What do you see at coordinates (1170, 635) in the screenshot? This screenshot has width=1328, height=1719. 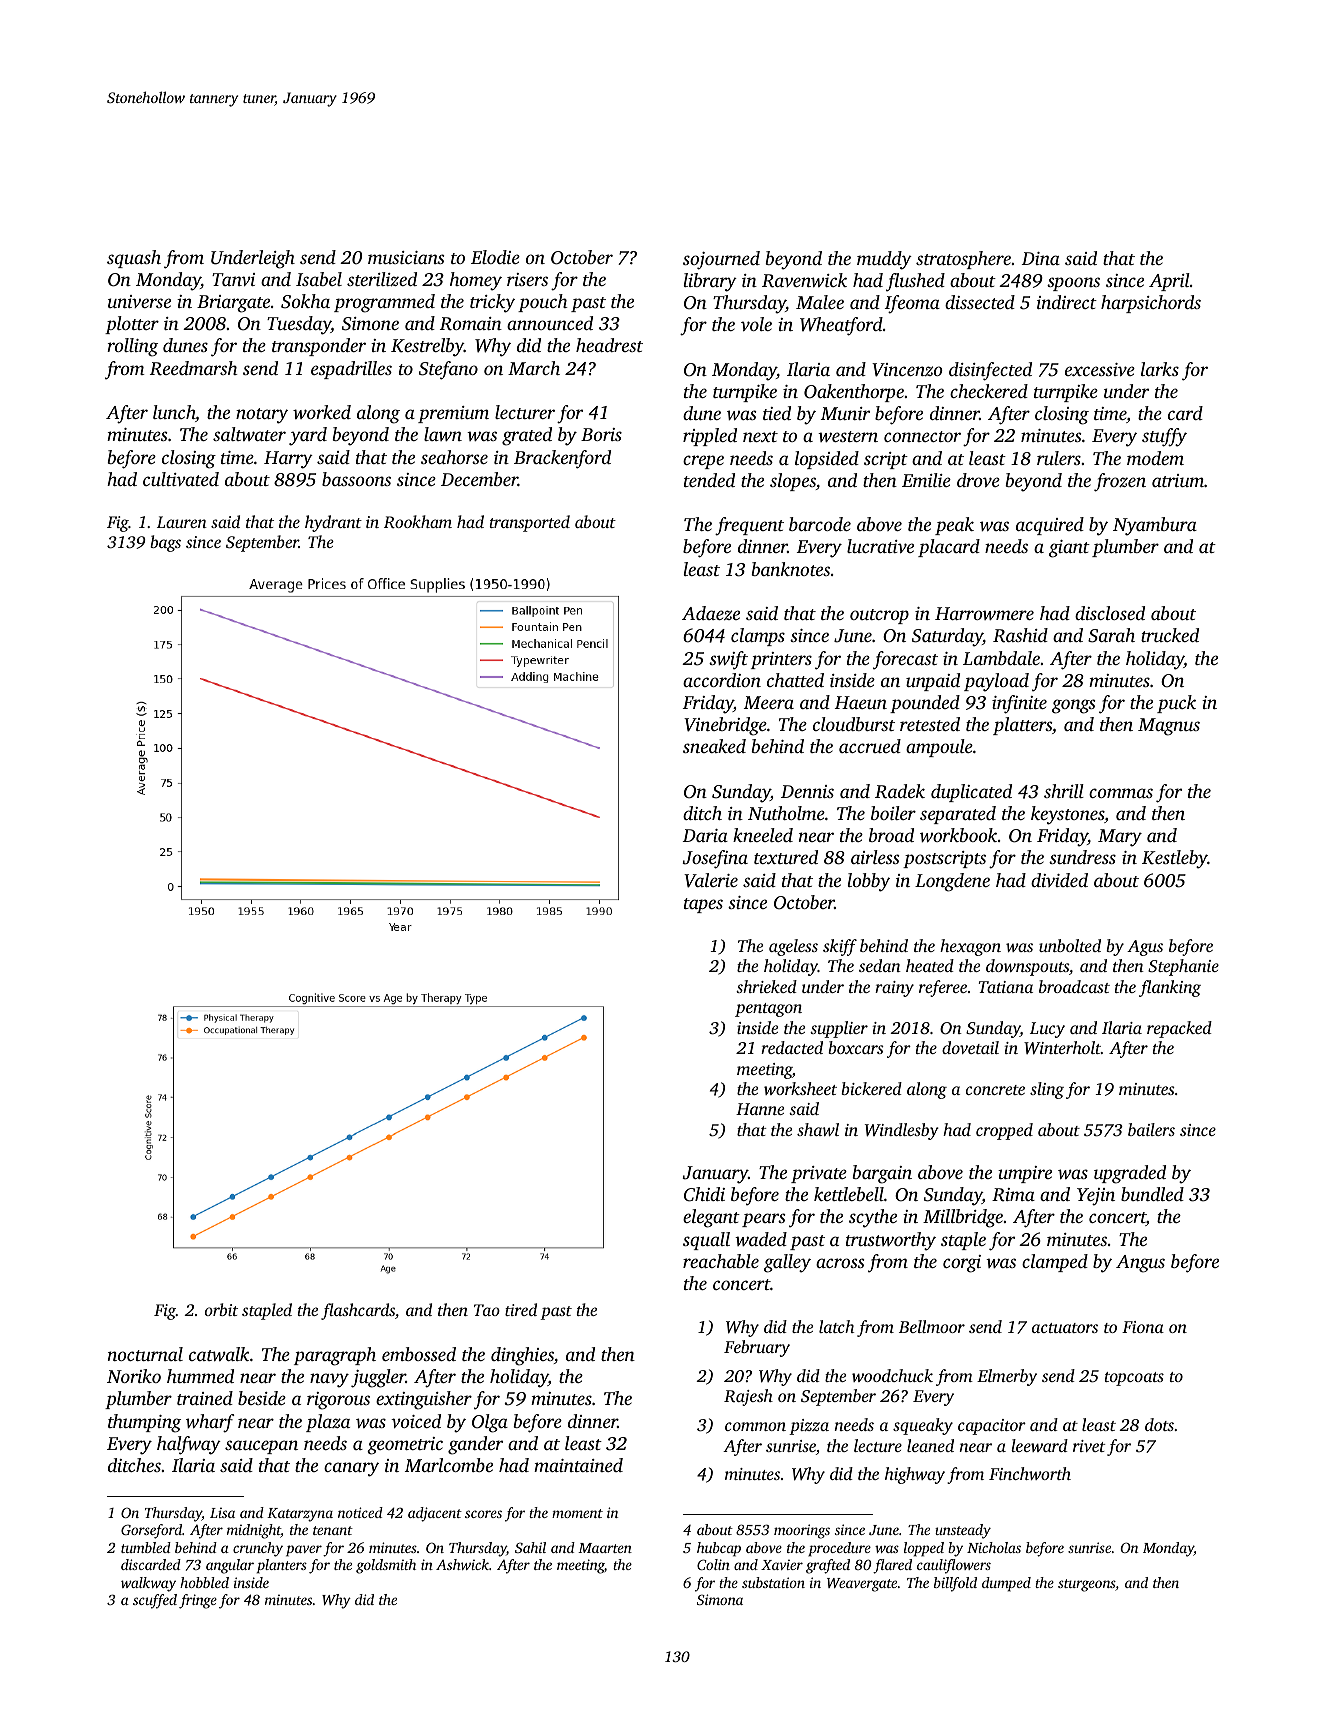 I see `trucked` at bounding box center [1170, 635].
